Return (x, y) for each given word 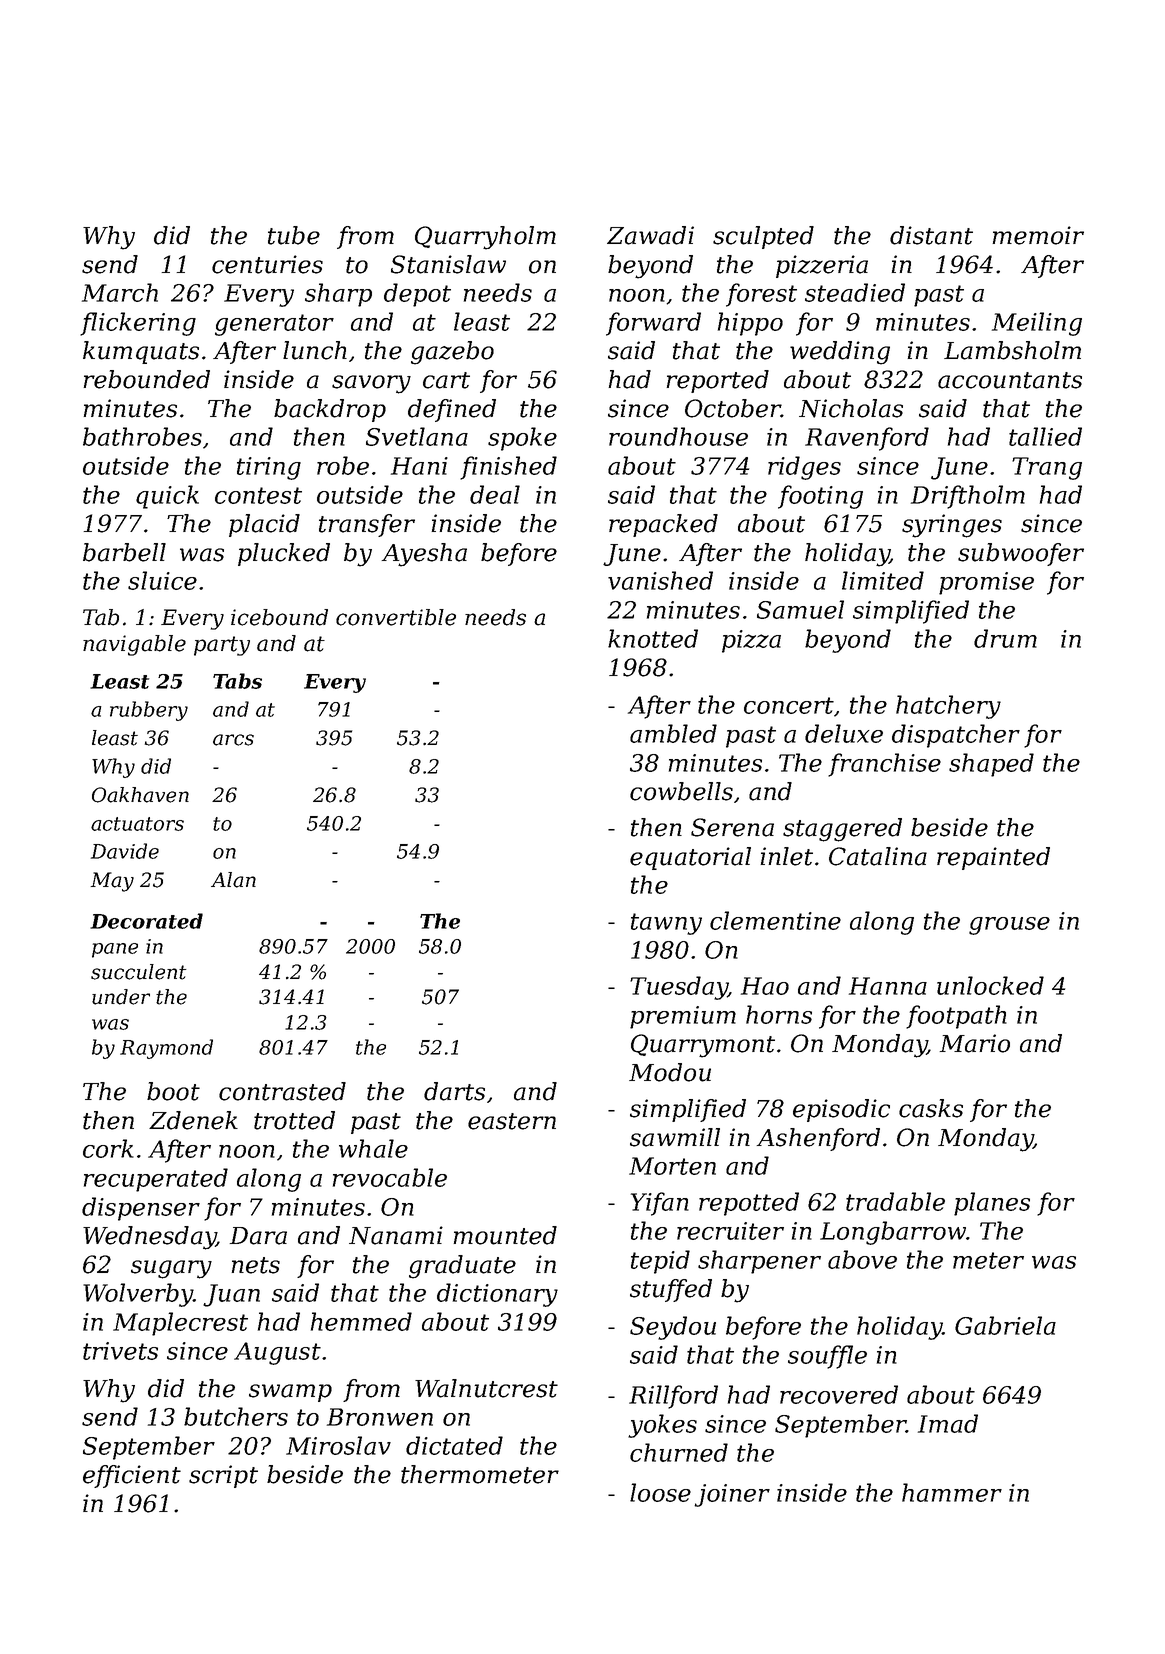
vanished (660, 580)
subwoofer (1021, 554)
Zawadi (650, 235)
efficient (132, 1476)
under (121, 997)
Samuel (800, 609)
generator (274, 325)
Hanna (888, 986)
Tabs (237, 681)
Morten (672, 1166)
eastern (512, 1121)
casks (931, 1108)
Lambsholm (1012, 350)
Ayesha (424, 555)
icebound (279, 617)
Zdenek (193, 1120)
